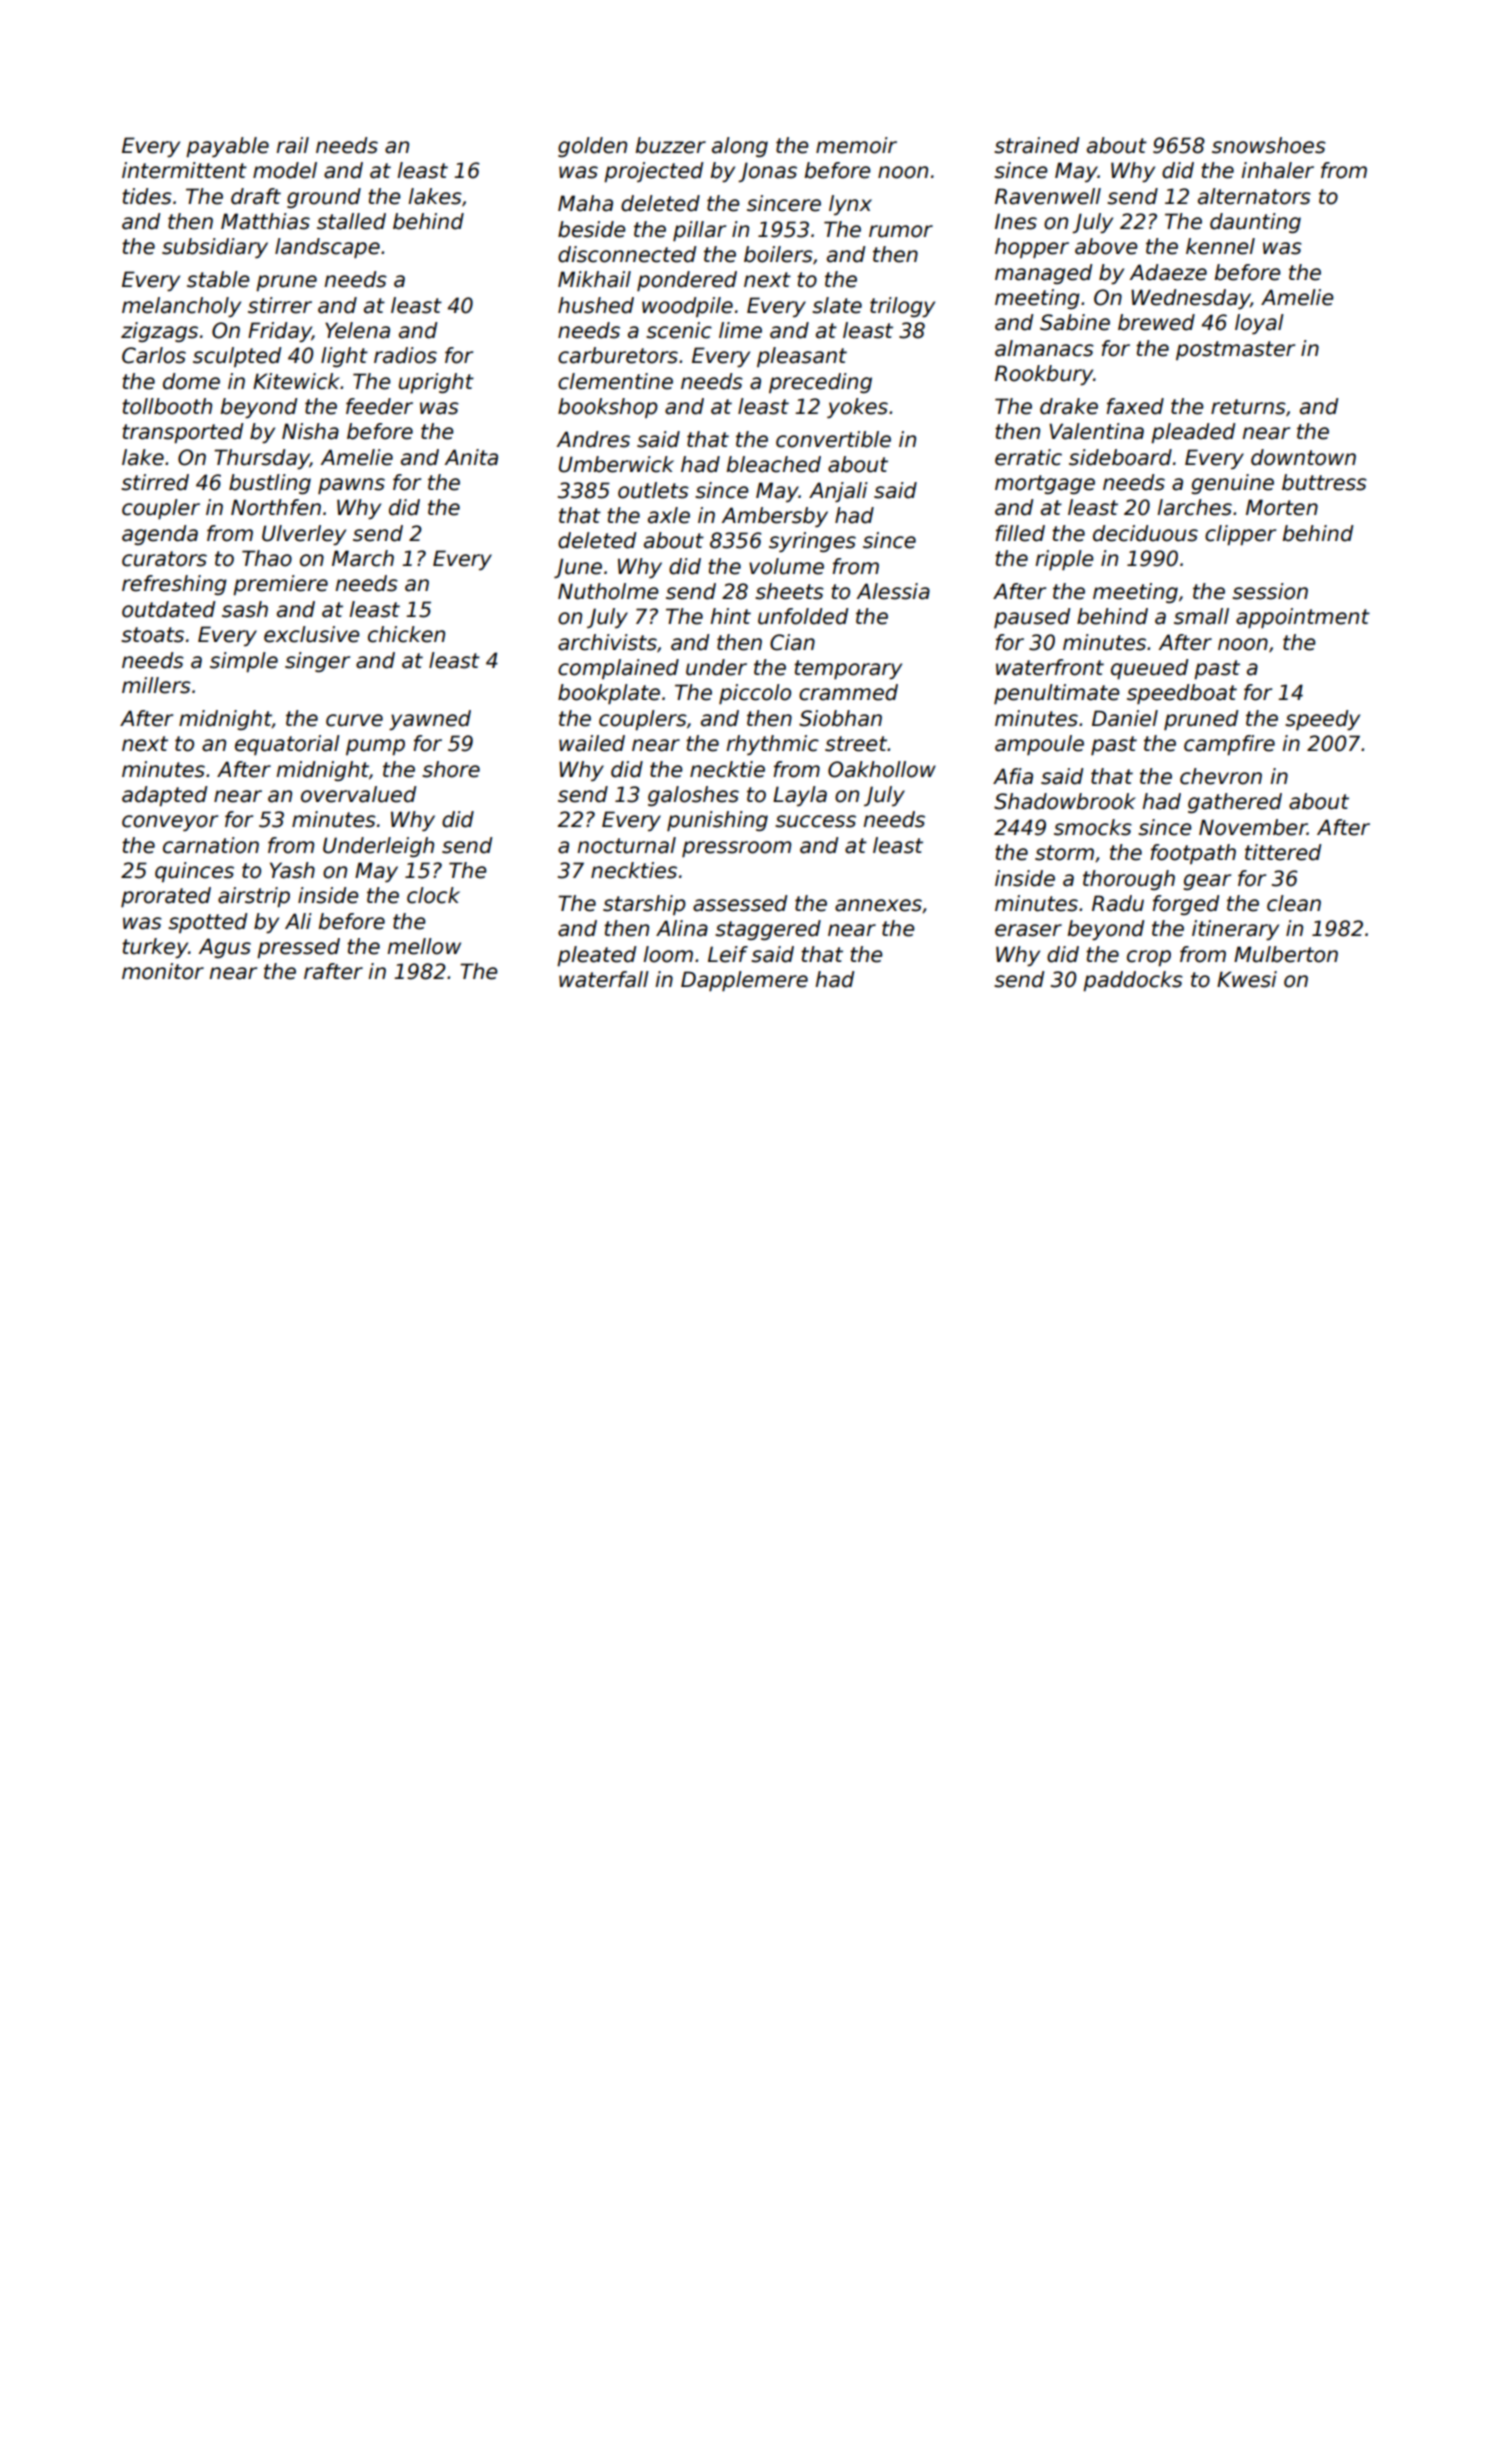 The image size is (1496, 2464). I want to click on campfire, so click(1229, 745).
